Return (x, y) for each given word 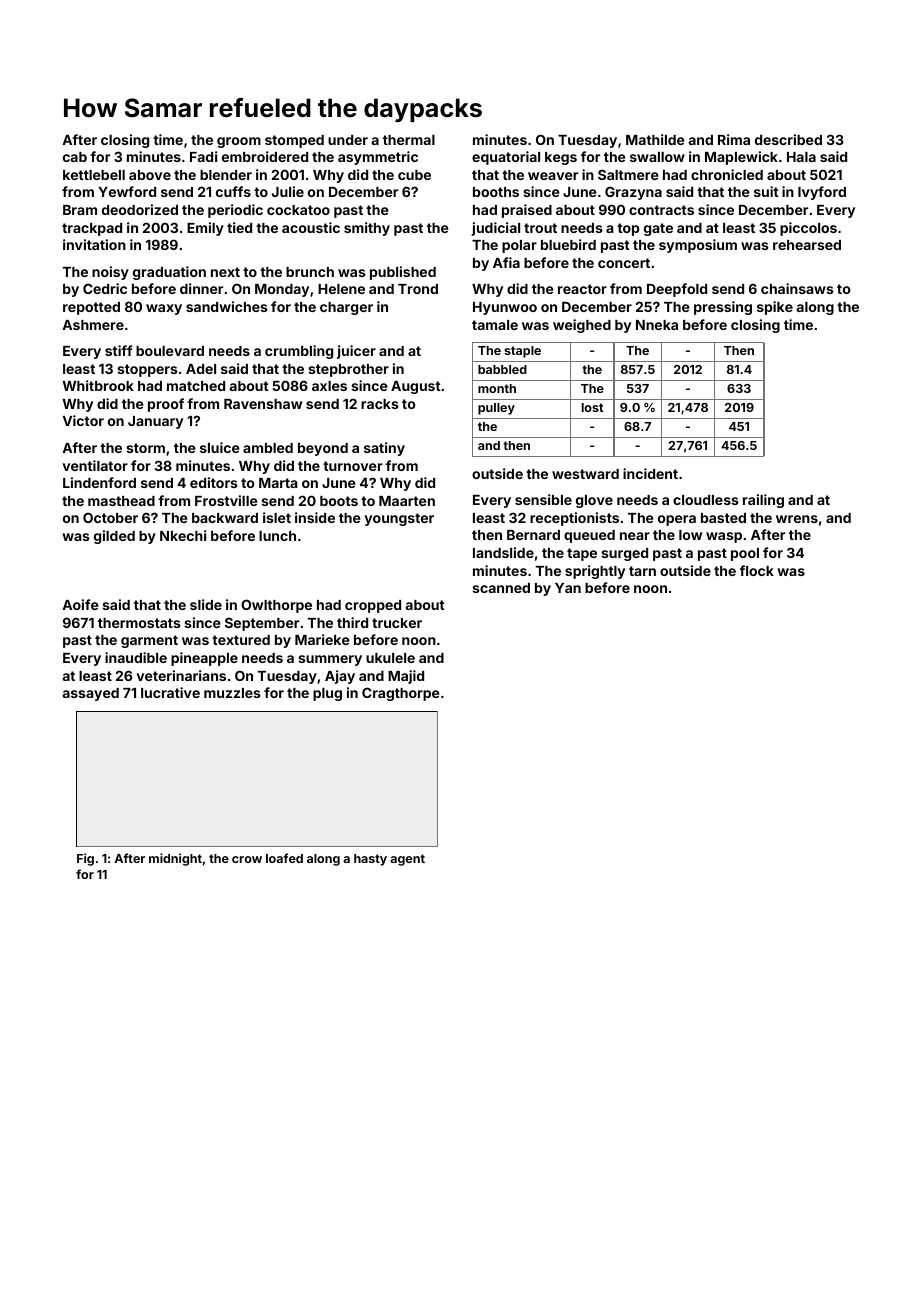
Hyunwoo (505, 308)
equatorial (506, 158)
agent (407, 860)
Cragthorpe (401, 694)
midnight (175, 859)
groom (239, 142)
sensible (543, 499)
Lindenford (99, 482)
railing (763, 501)
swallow (657, 157)
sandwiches (227, 306)
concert (624, 263)
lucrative (170, 692)
